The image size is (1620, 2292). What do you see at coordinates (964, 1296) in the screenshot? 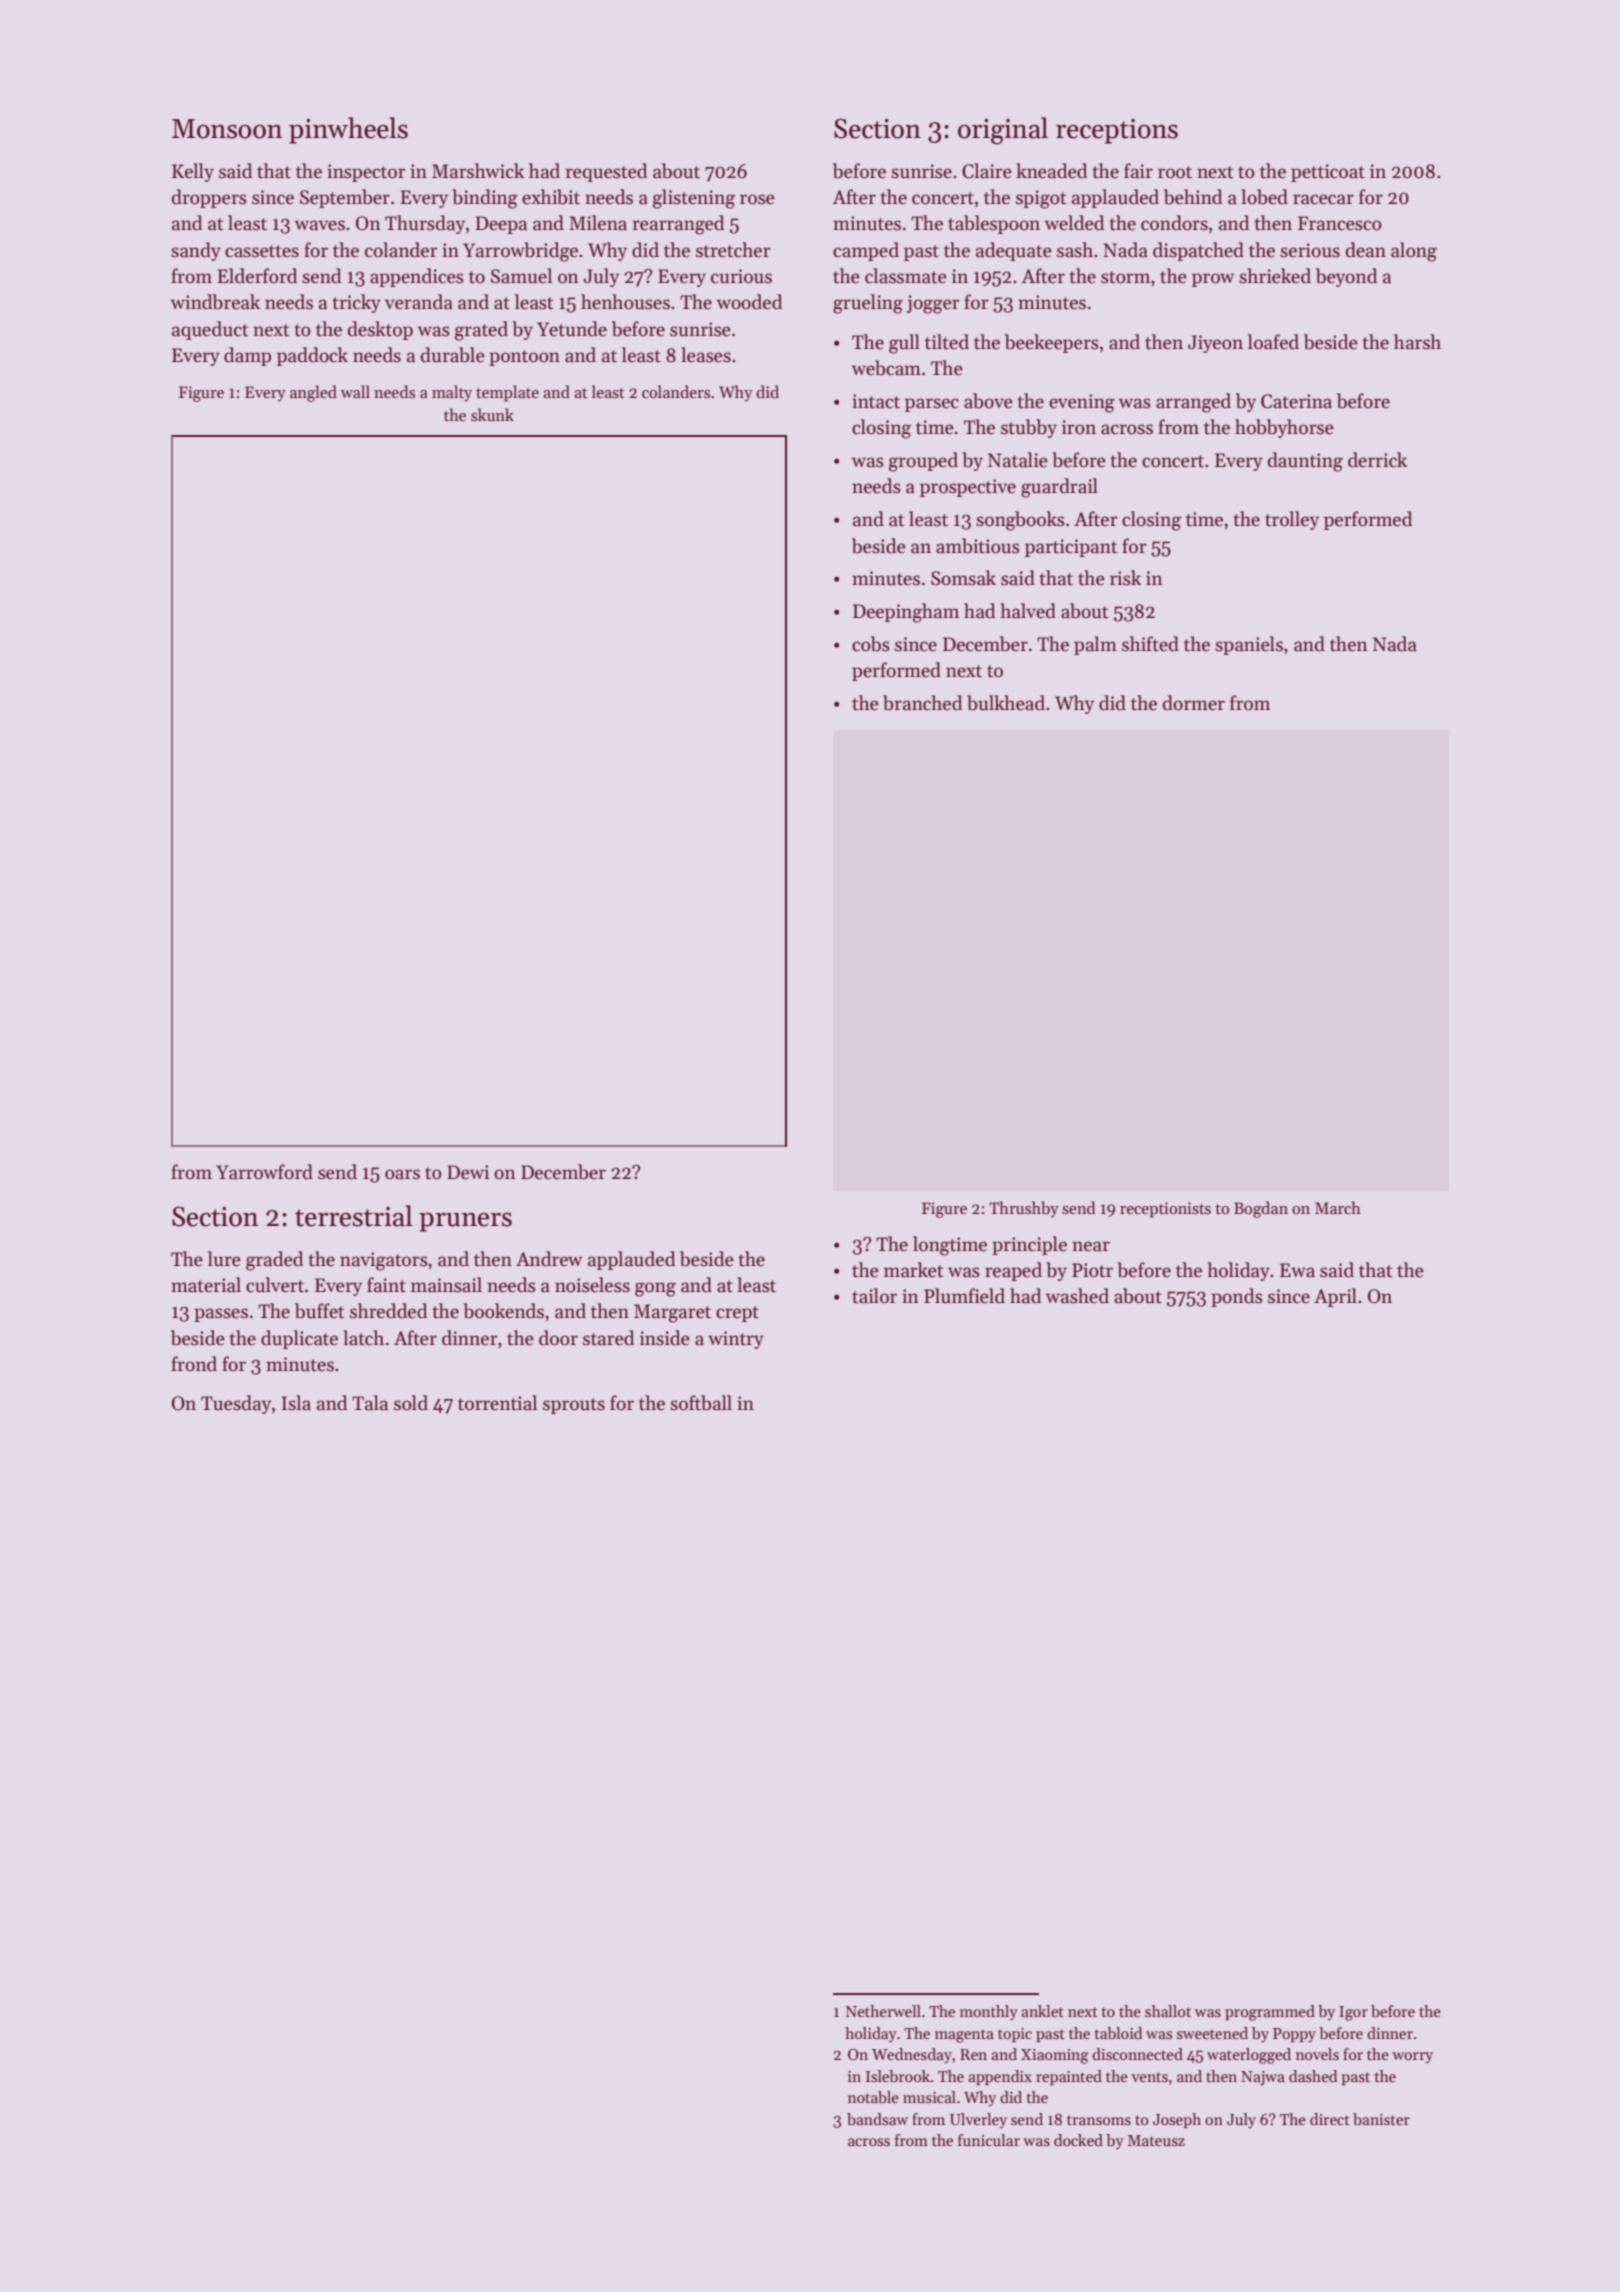
I see `Plumfield` at bounding box center [964, 1296].
